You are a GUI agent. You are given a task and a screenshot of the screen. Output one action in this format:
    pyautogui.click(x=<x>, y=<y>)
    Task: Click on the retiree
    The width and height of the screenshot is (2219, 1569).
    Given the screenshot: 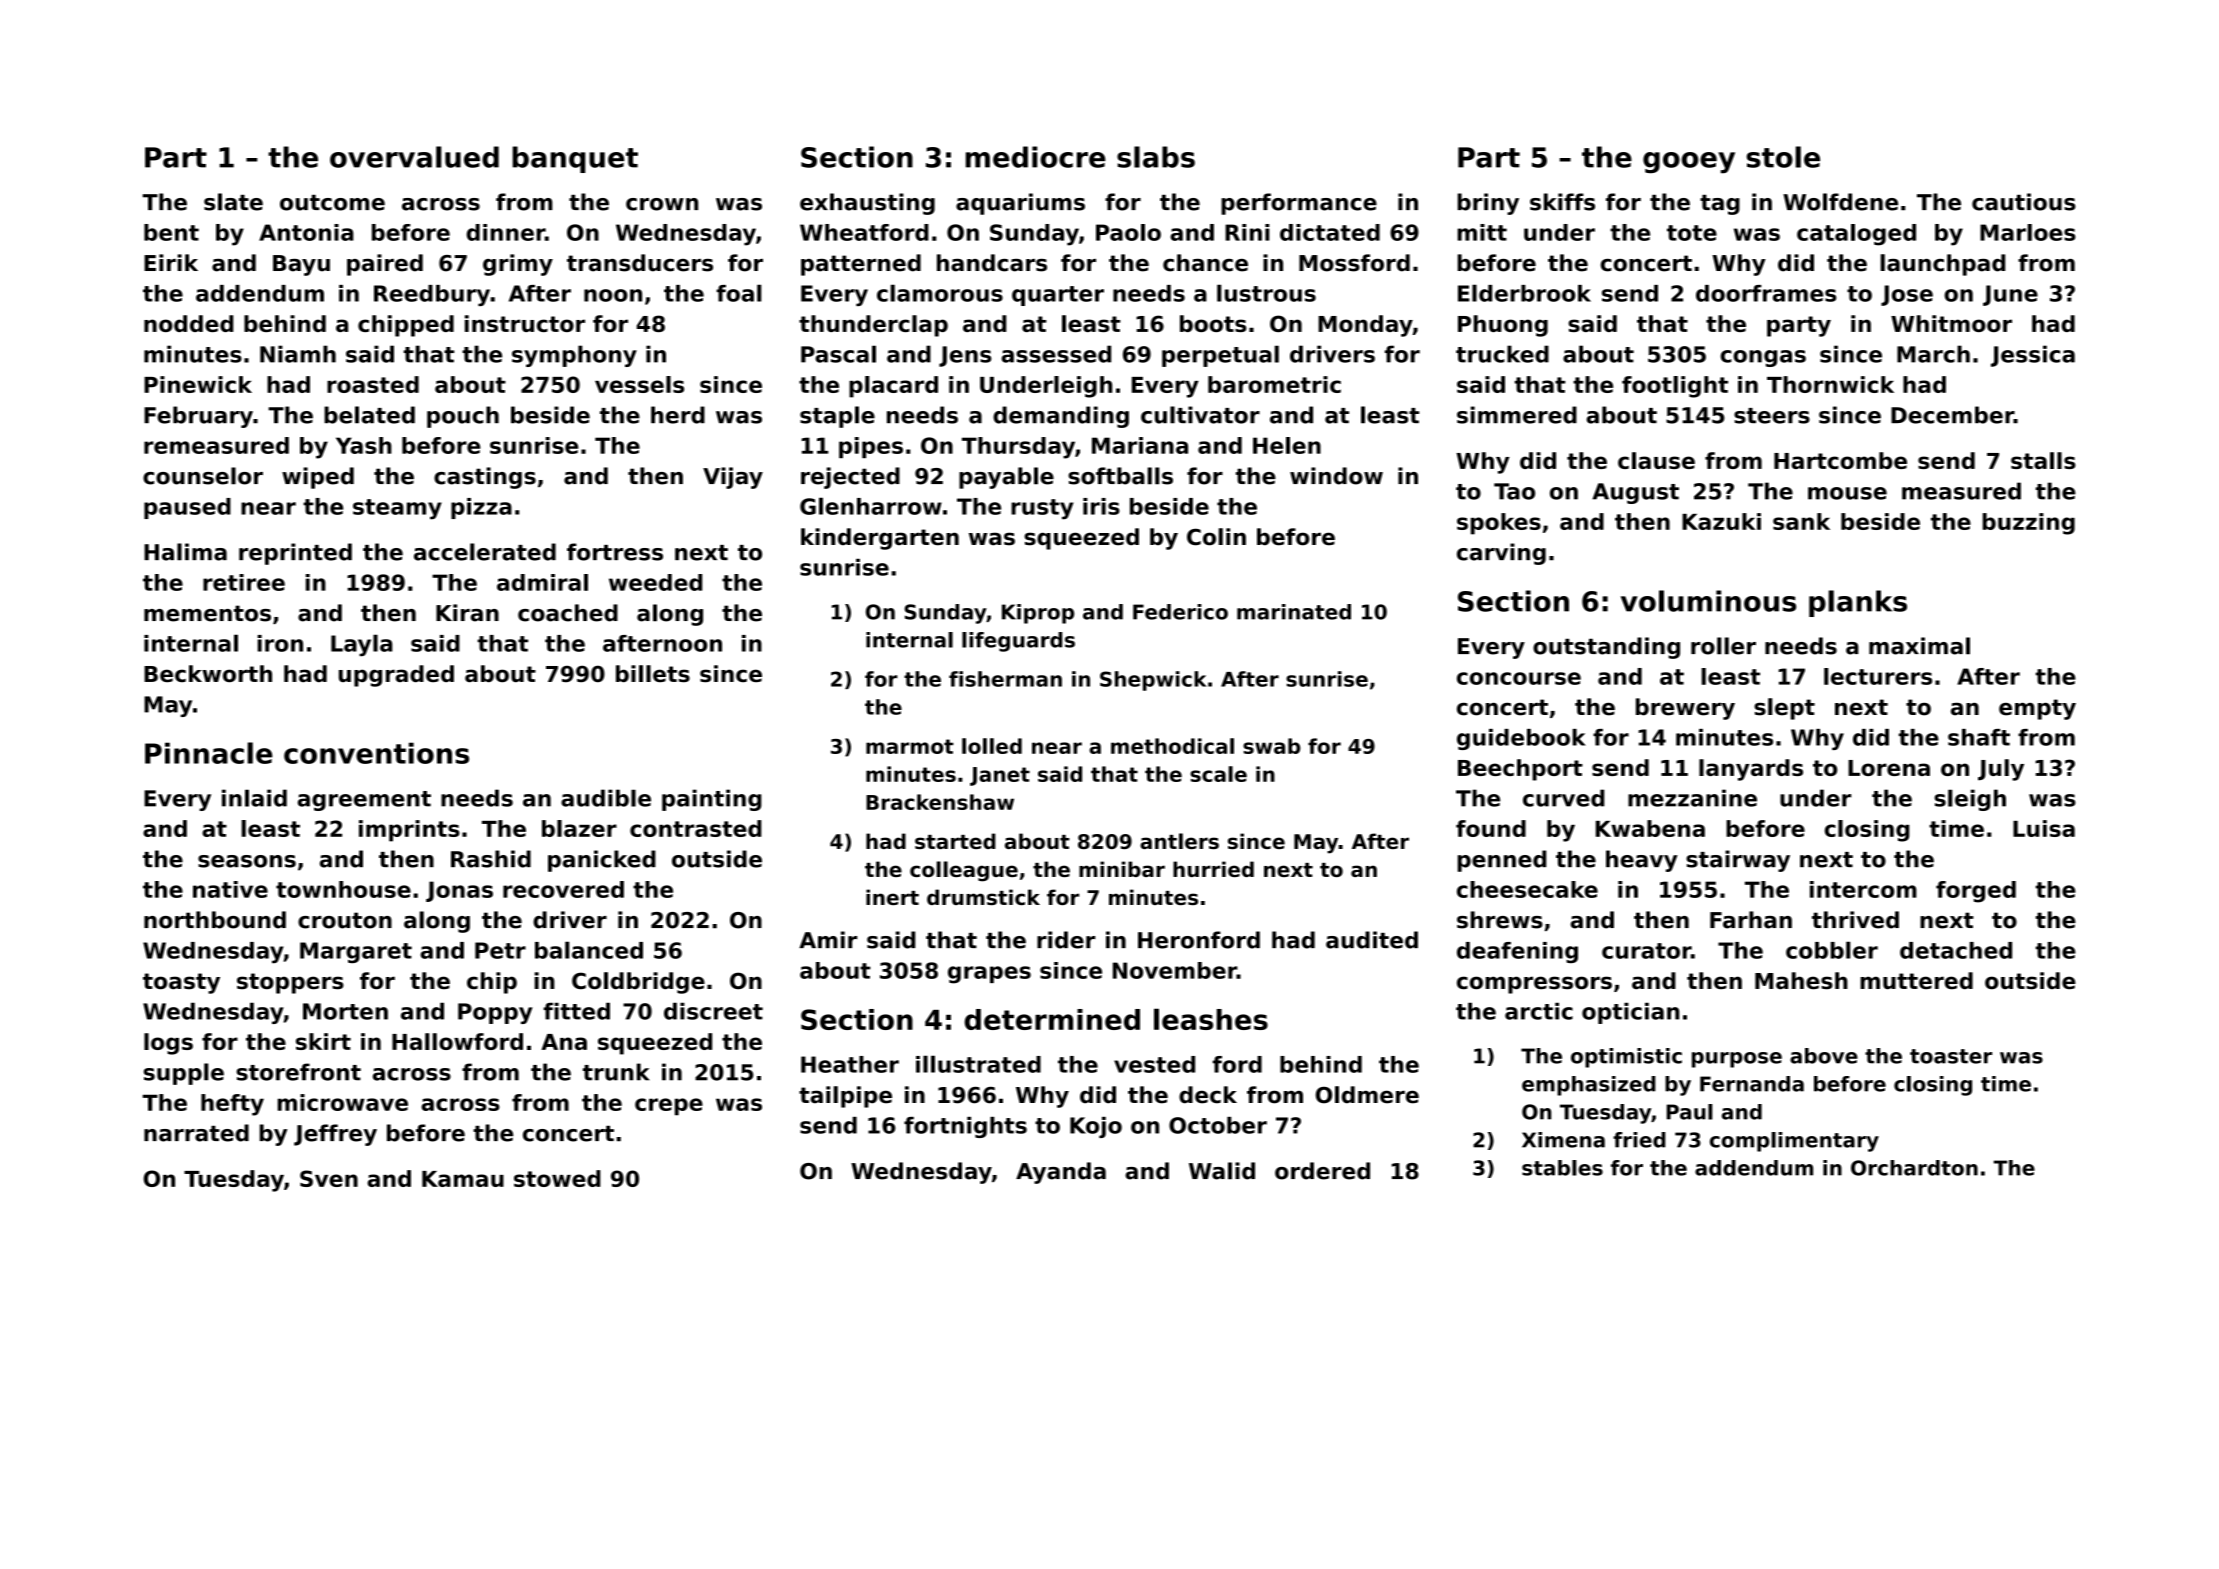 What is the action you would take?
    pyautogui.click(x=244, y=582)
